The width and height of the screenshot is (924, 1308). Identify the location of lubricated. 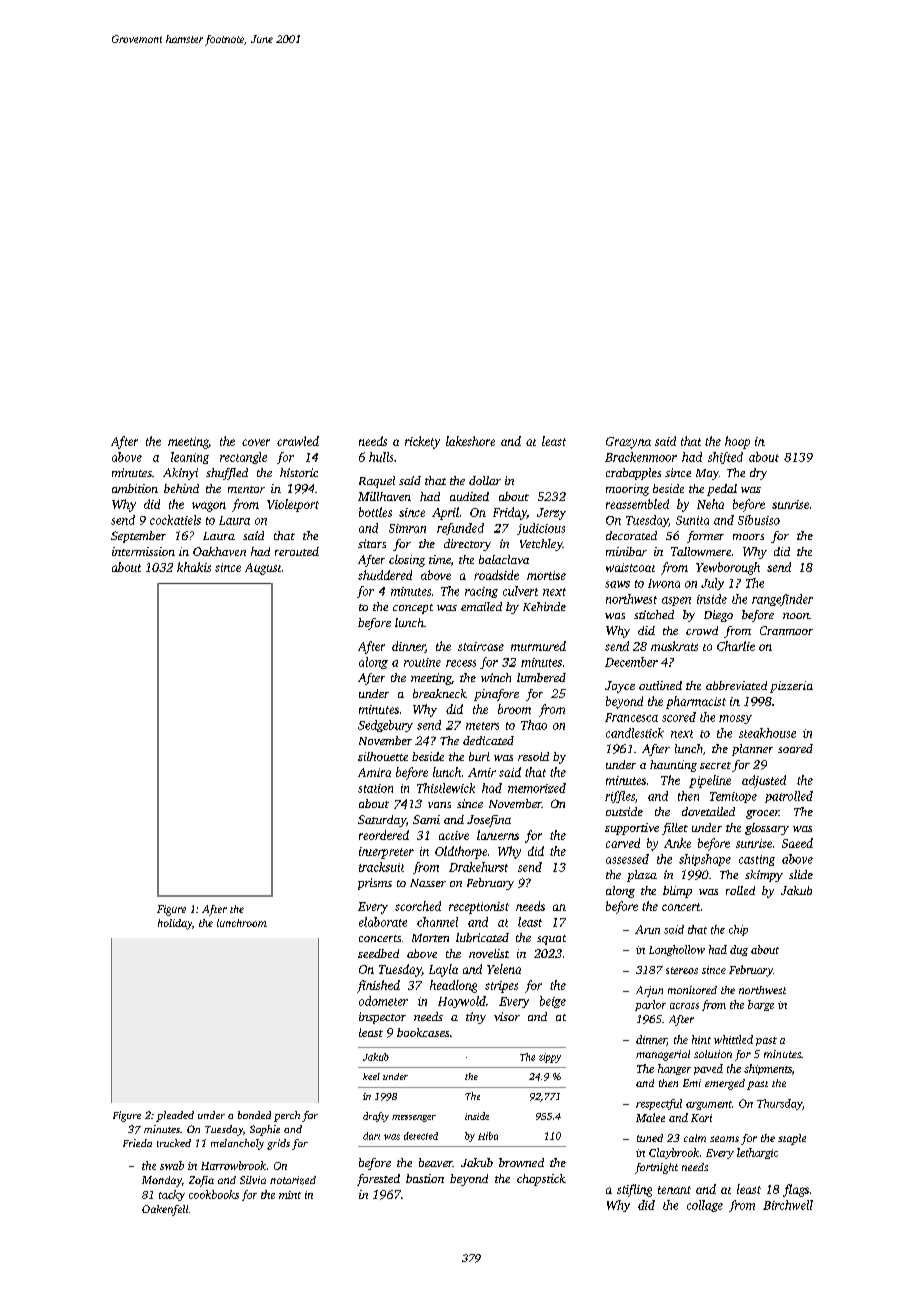
(482, 937).
